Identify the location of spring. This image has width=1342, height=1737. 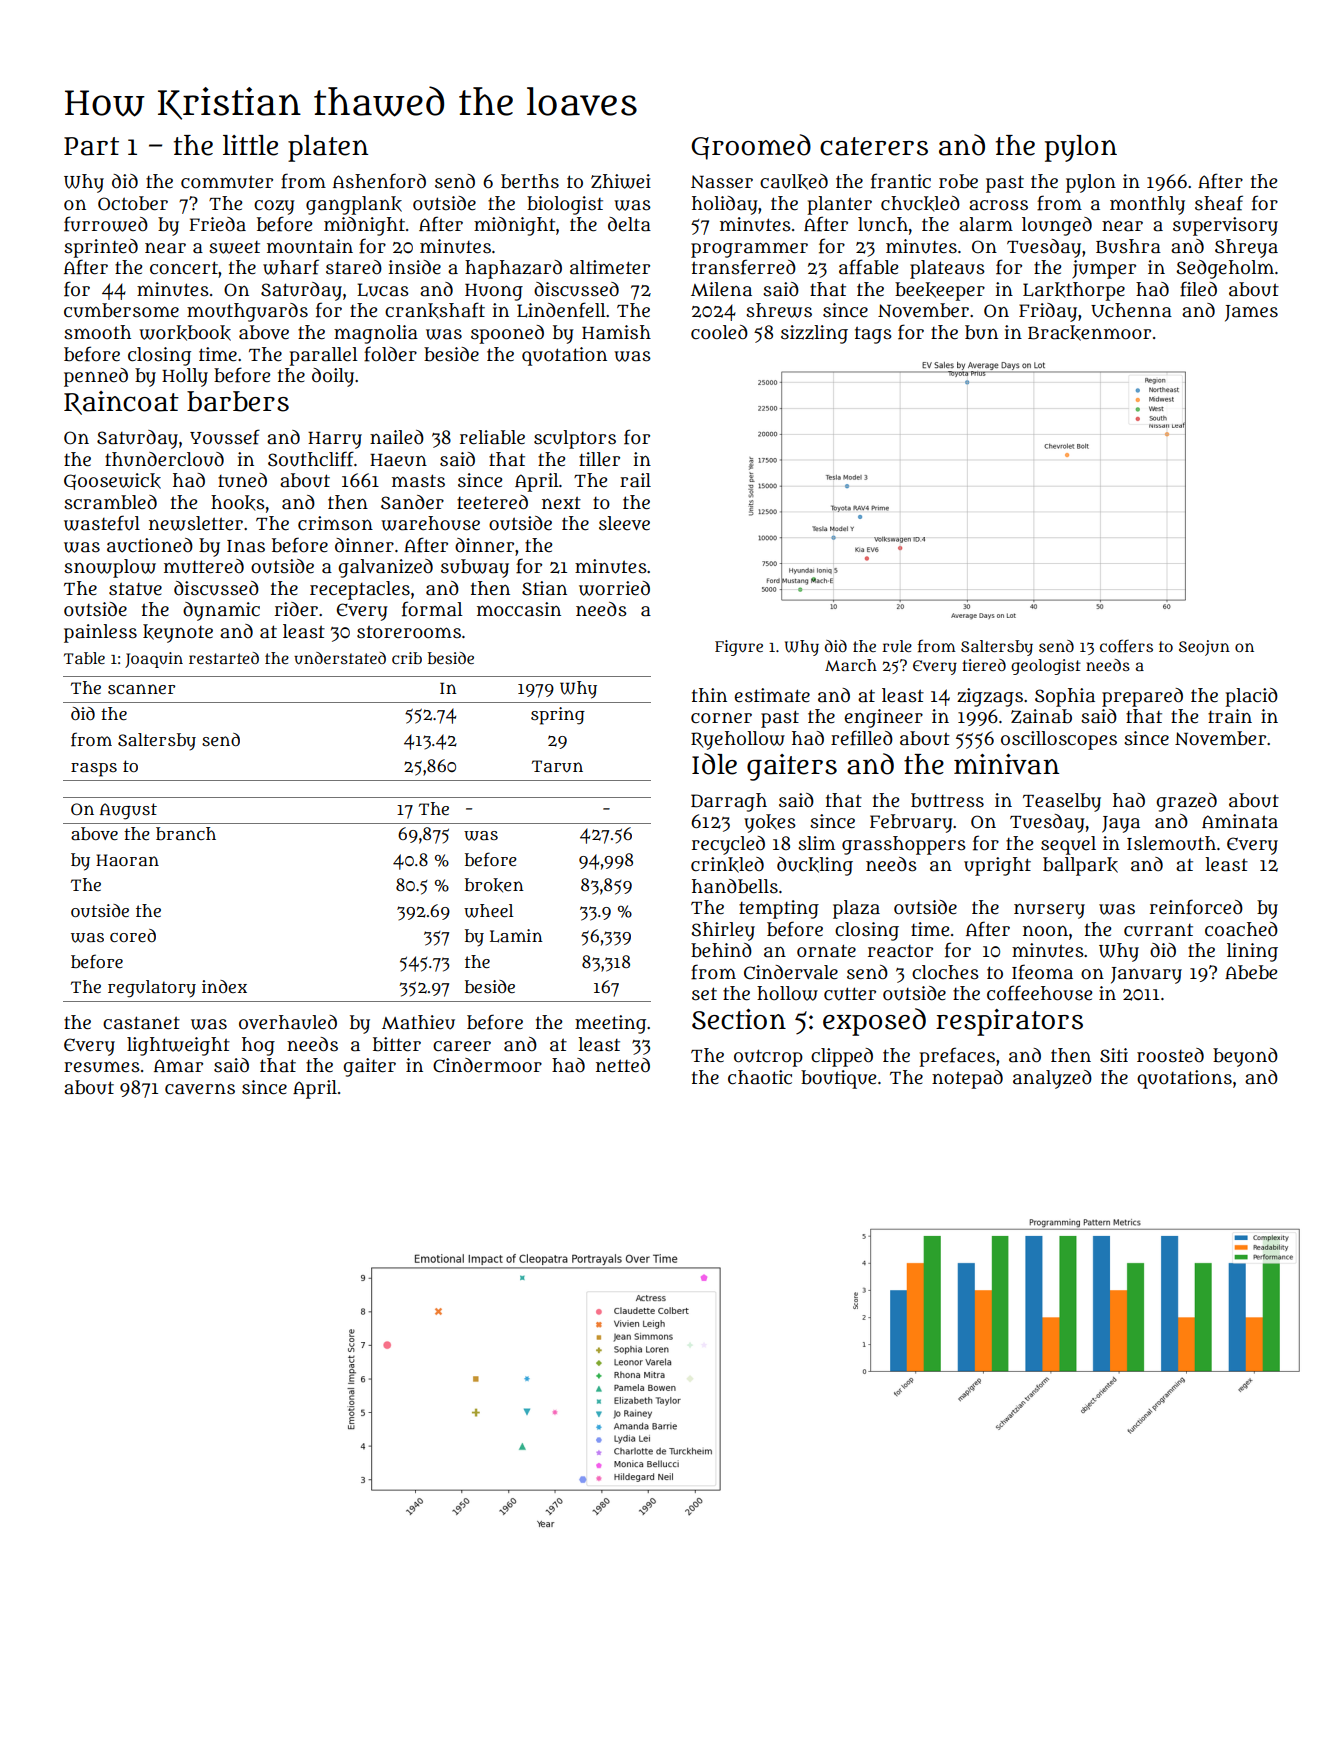
(558, 716).
